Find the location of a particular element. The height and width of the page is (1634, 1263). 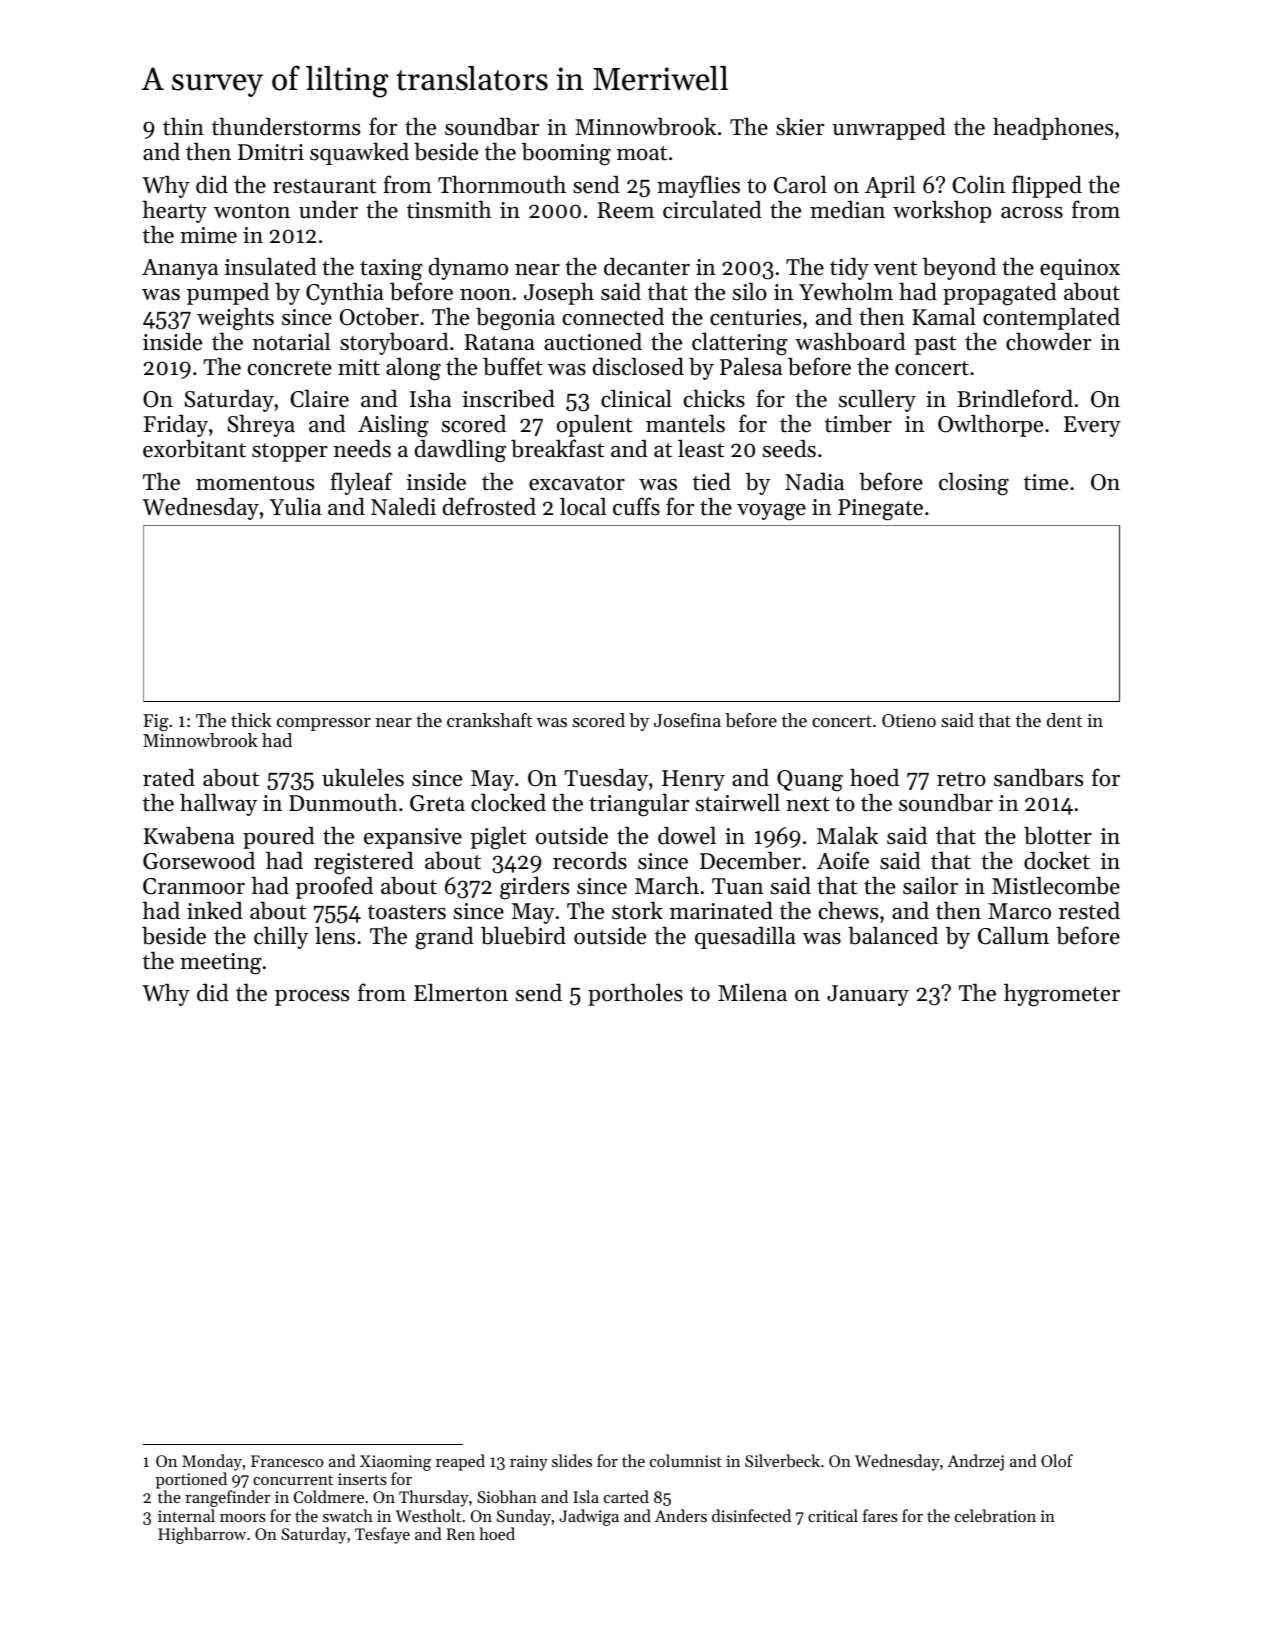

Highbarrow is located at coordinates (202, 1535).
